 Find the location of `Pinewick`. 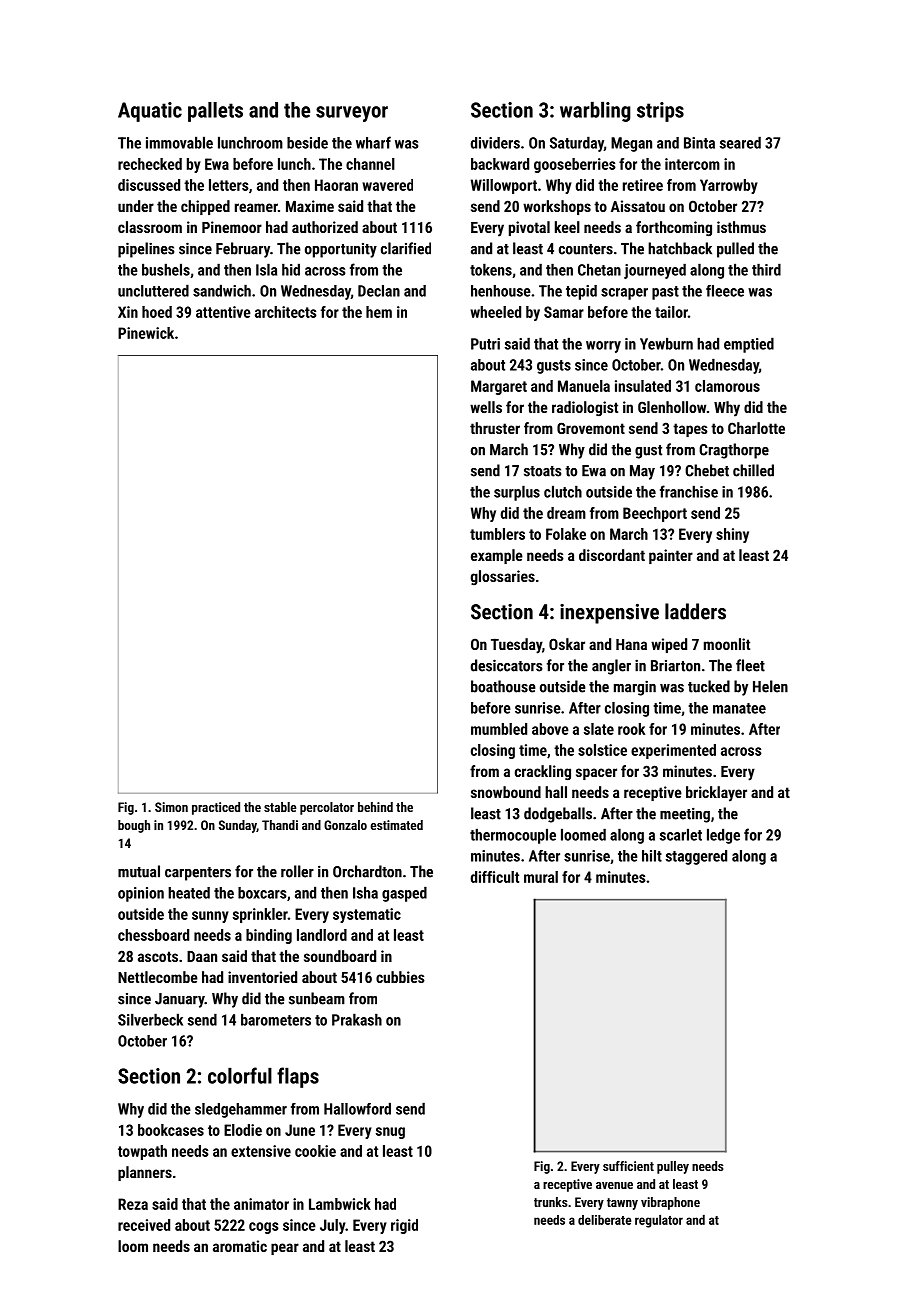

Pinewick is located at coordinates (146, 333).
